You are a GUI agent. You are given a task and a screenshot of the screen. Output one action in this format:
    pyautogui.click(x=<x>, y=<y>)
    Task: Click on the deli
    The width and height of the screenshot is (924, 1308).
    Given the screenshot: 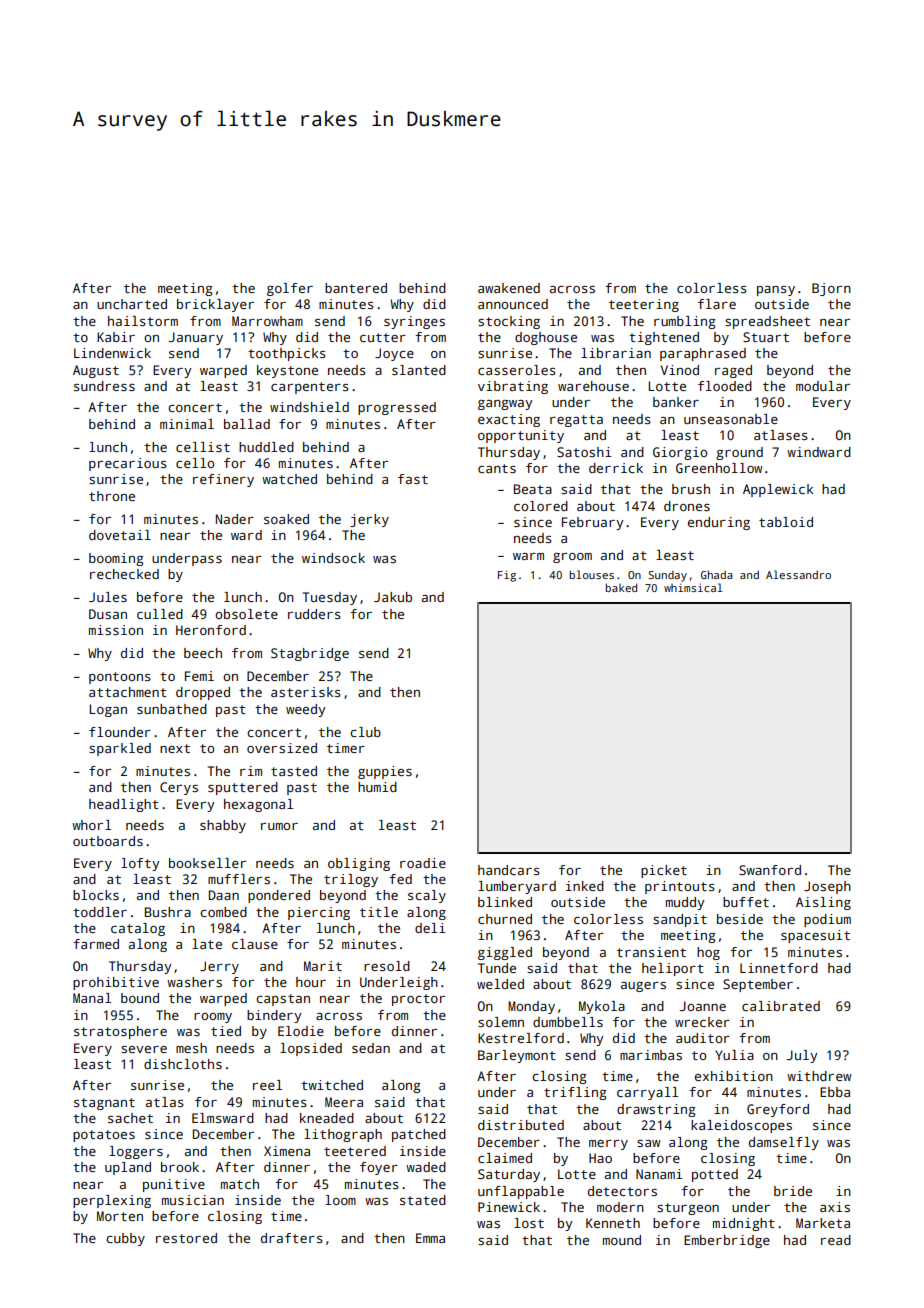 What is the action you would take?
    pyautogui.click(x=430, y=928)
